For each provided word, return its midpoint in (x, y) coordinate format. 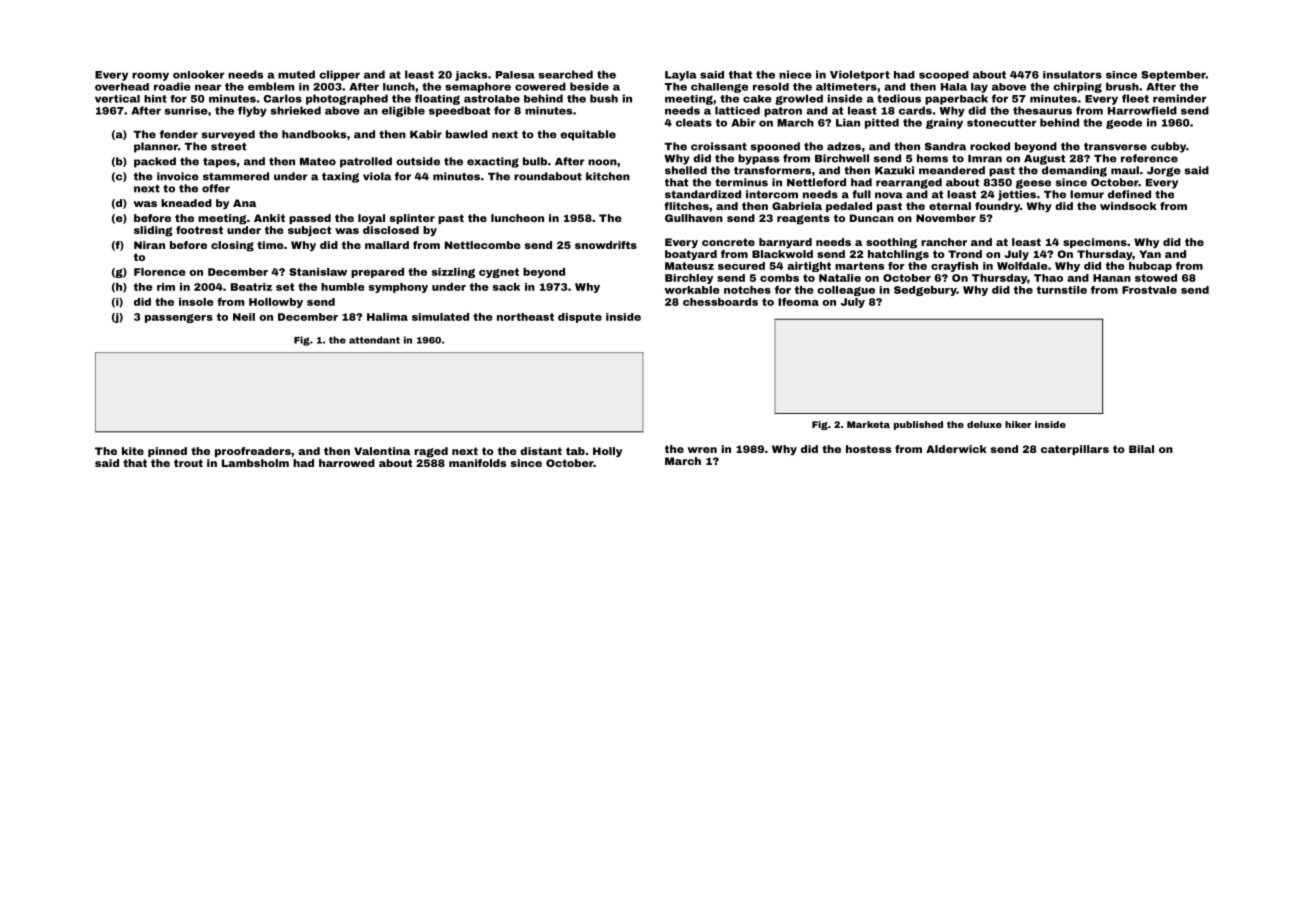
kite (133, 451)
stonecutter (1002, 123)
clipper (339, 75)
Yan (1150, 254)
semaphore (478, 87)
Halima (387, 317)
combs (779, 278)
